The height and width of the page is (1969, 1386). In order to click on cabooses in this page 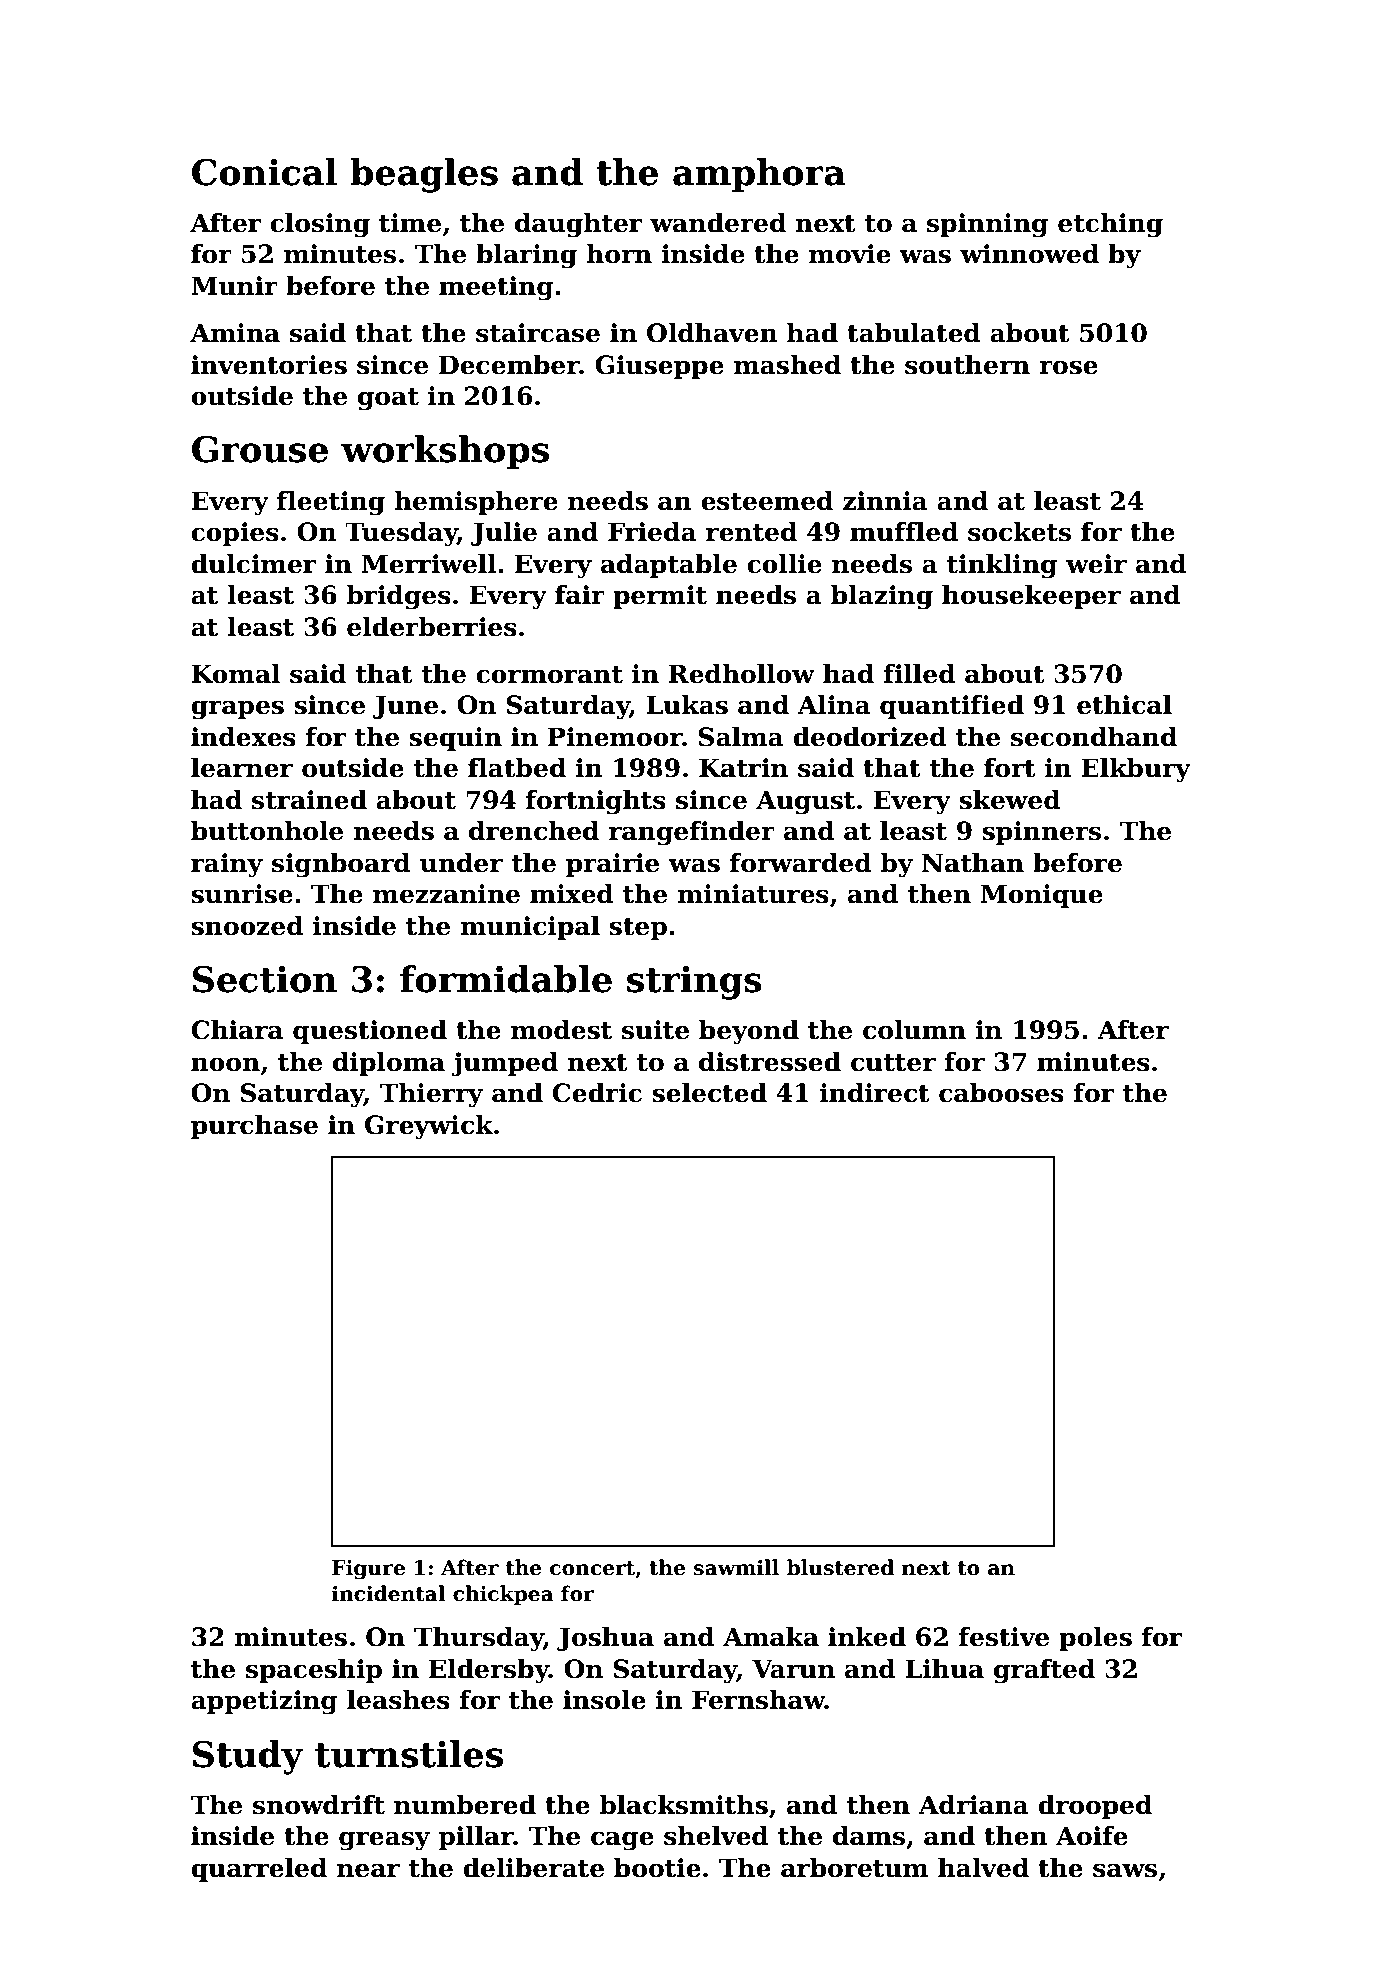, I will do `click(1001, 1093)`.
